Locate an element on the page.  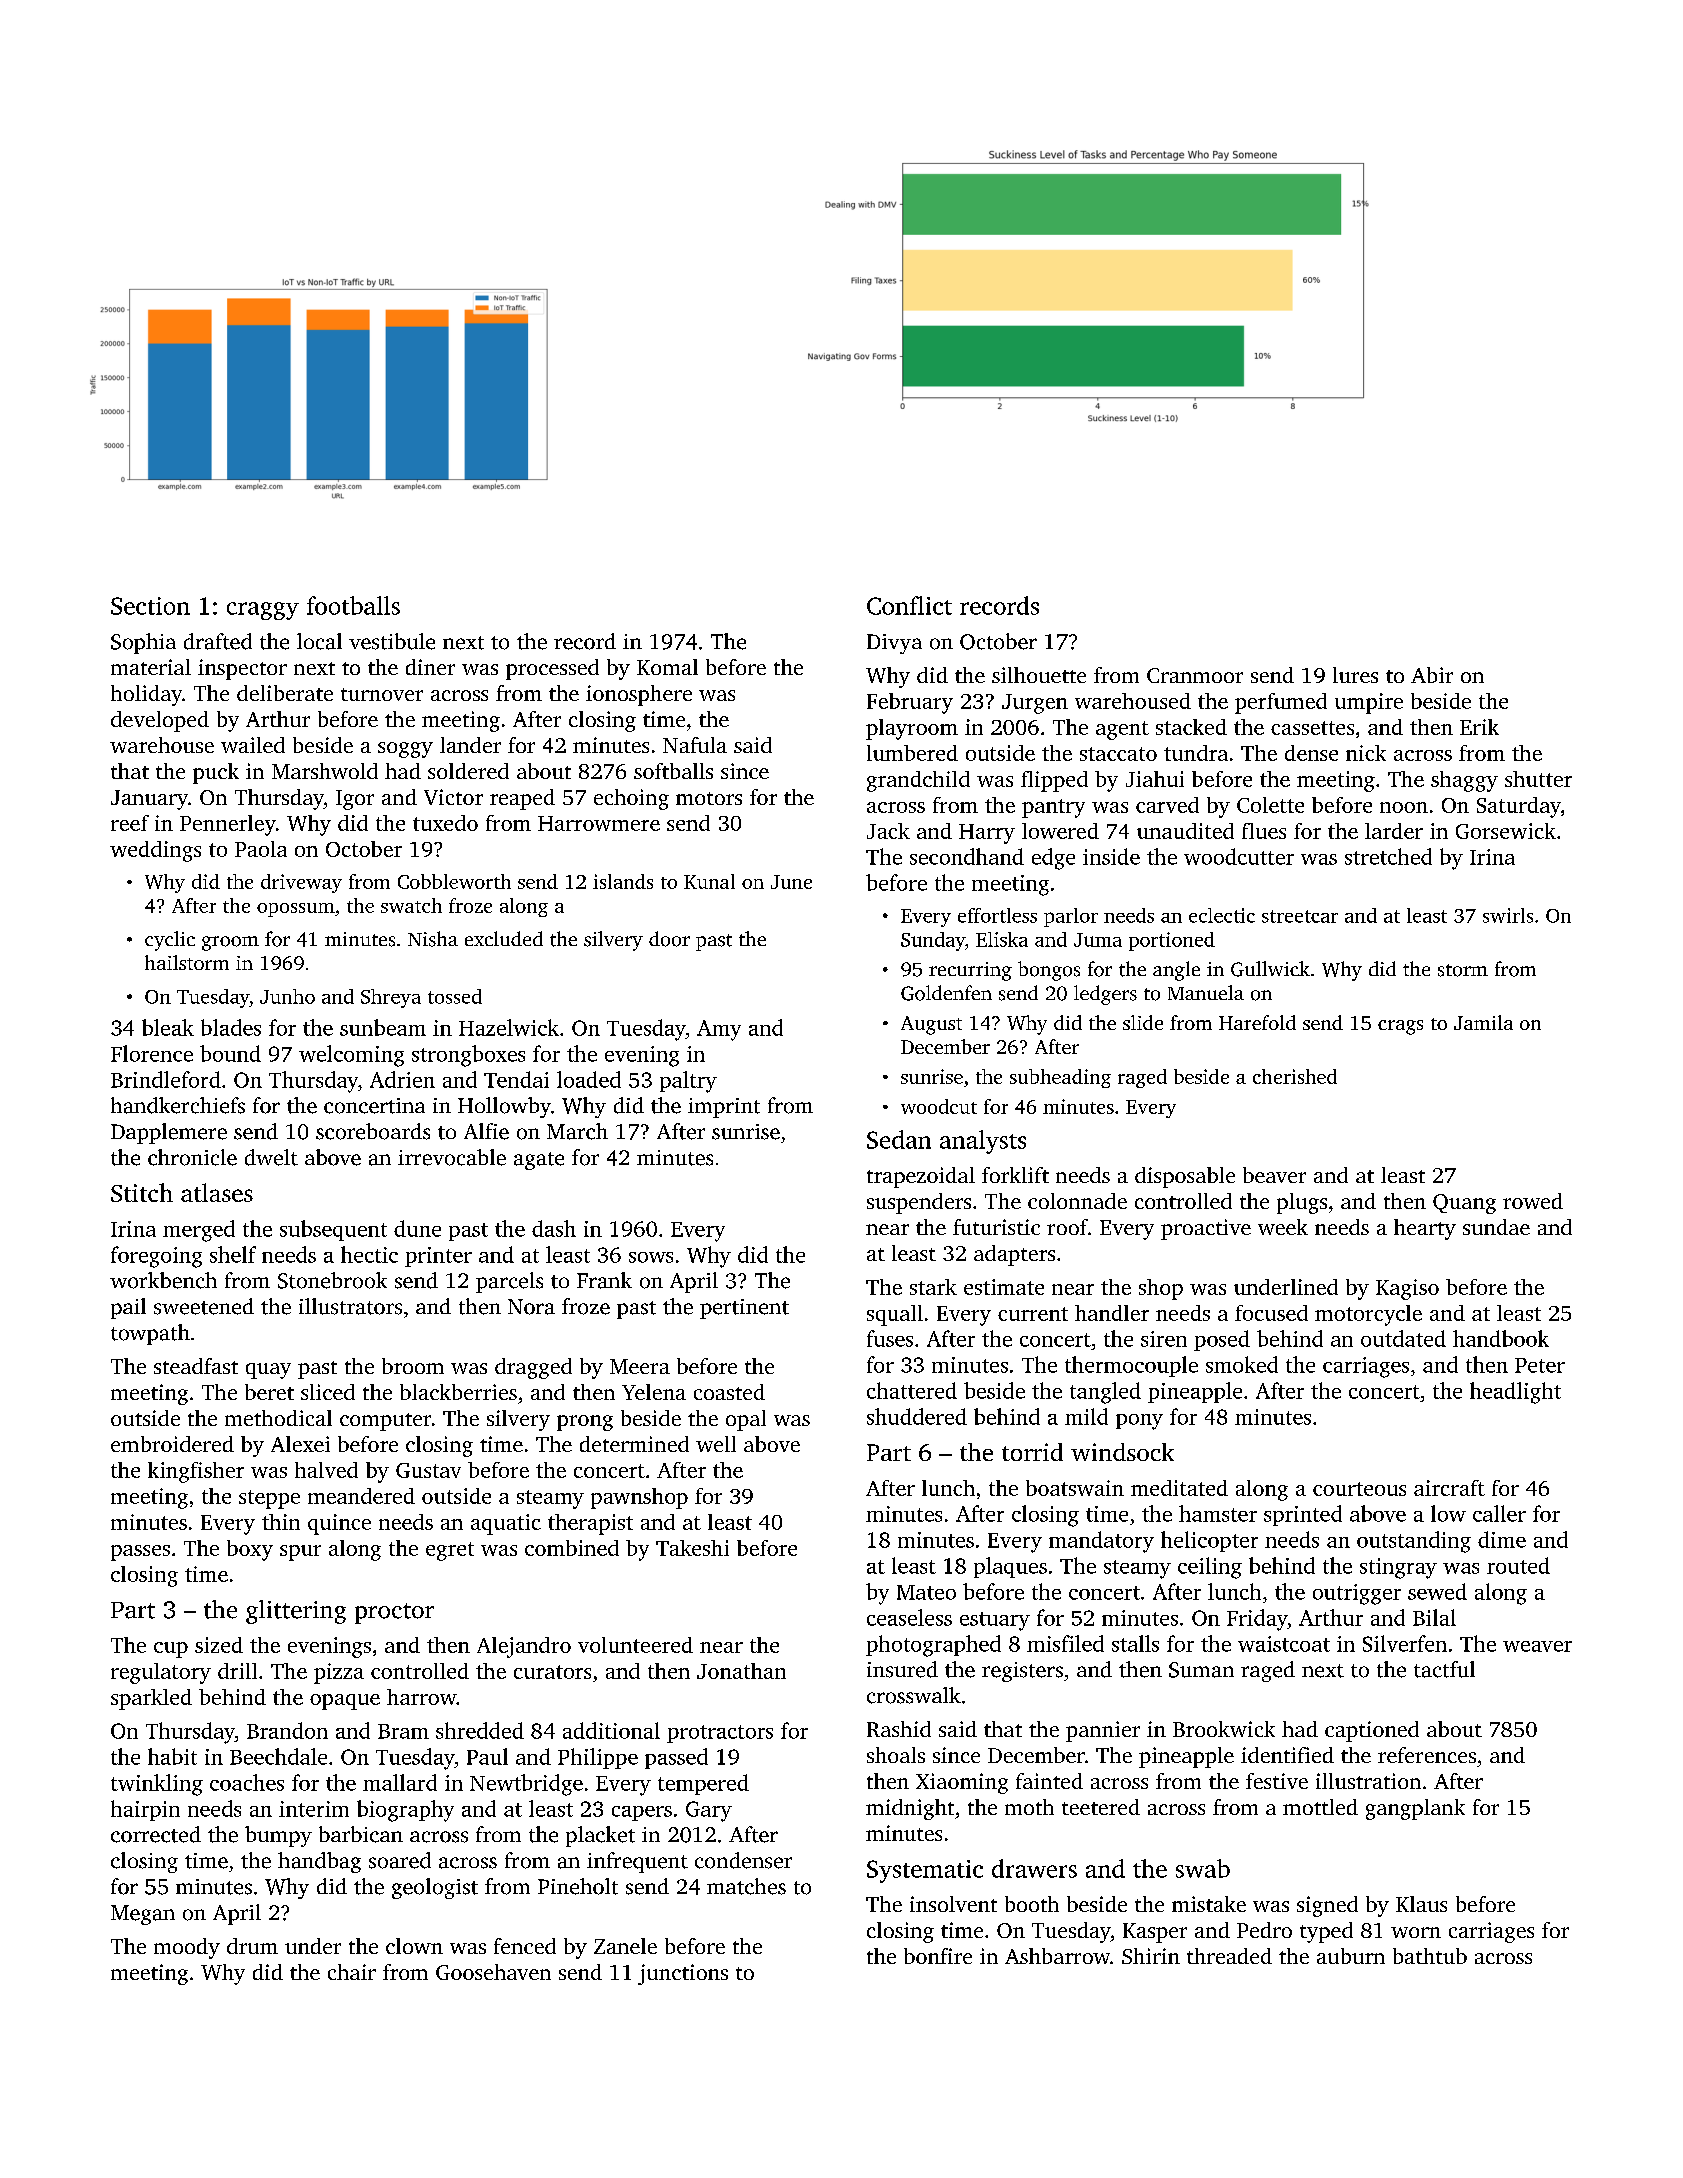
Conflict is located at coordinates (909, 605).
